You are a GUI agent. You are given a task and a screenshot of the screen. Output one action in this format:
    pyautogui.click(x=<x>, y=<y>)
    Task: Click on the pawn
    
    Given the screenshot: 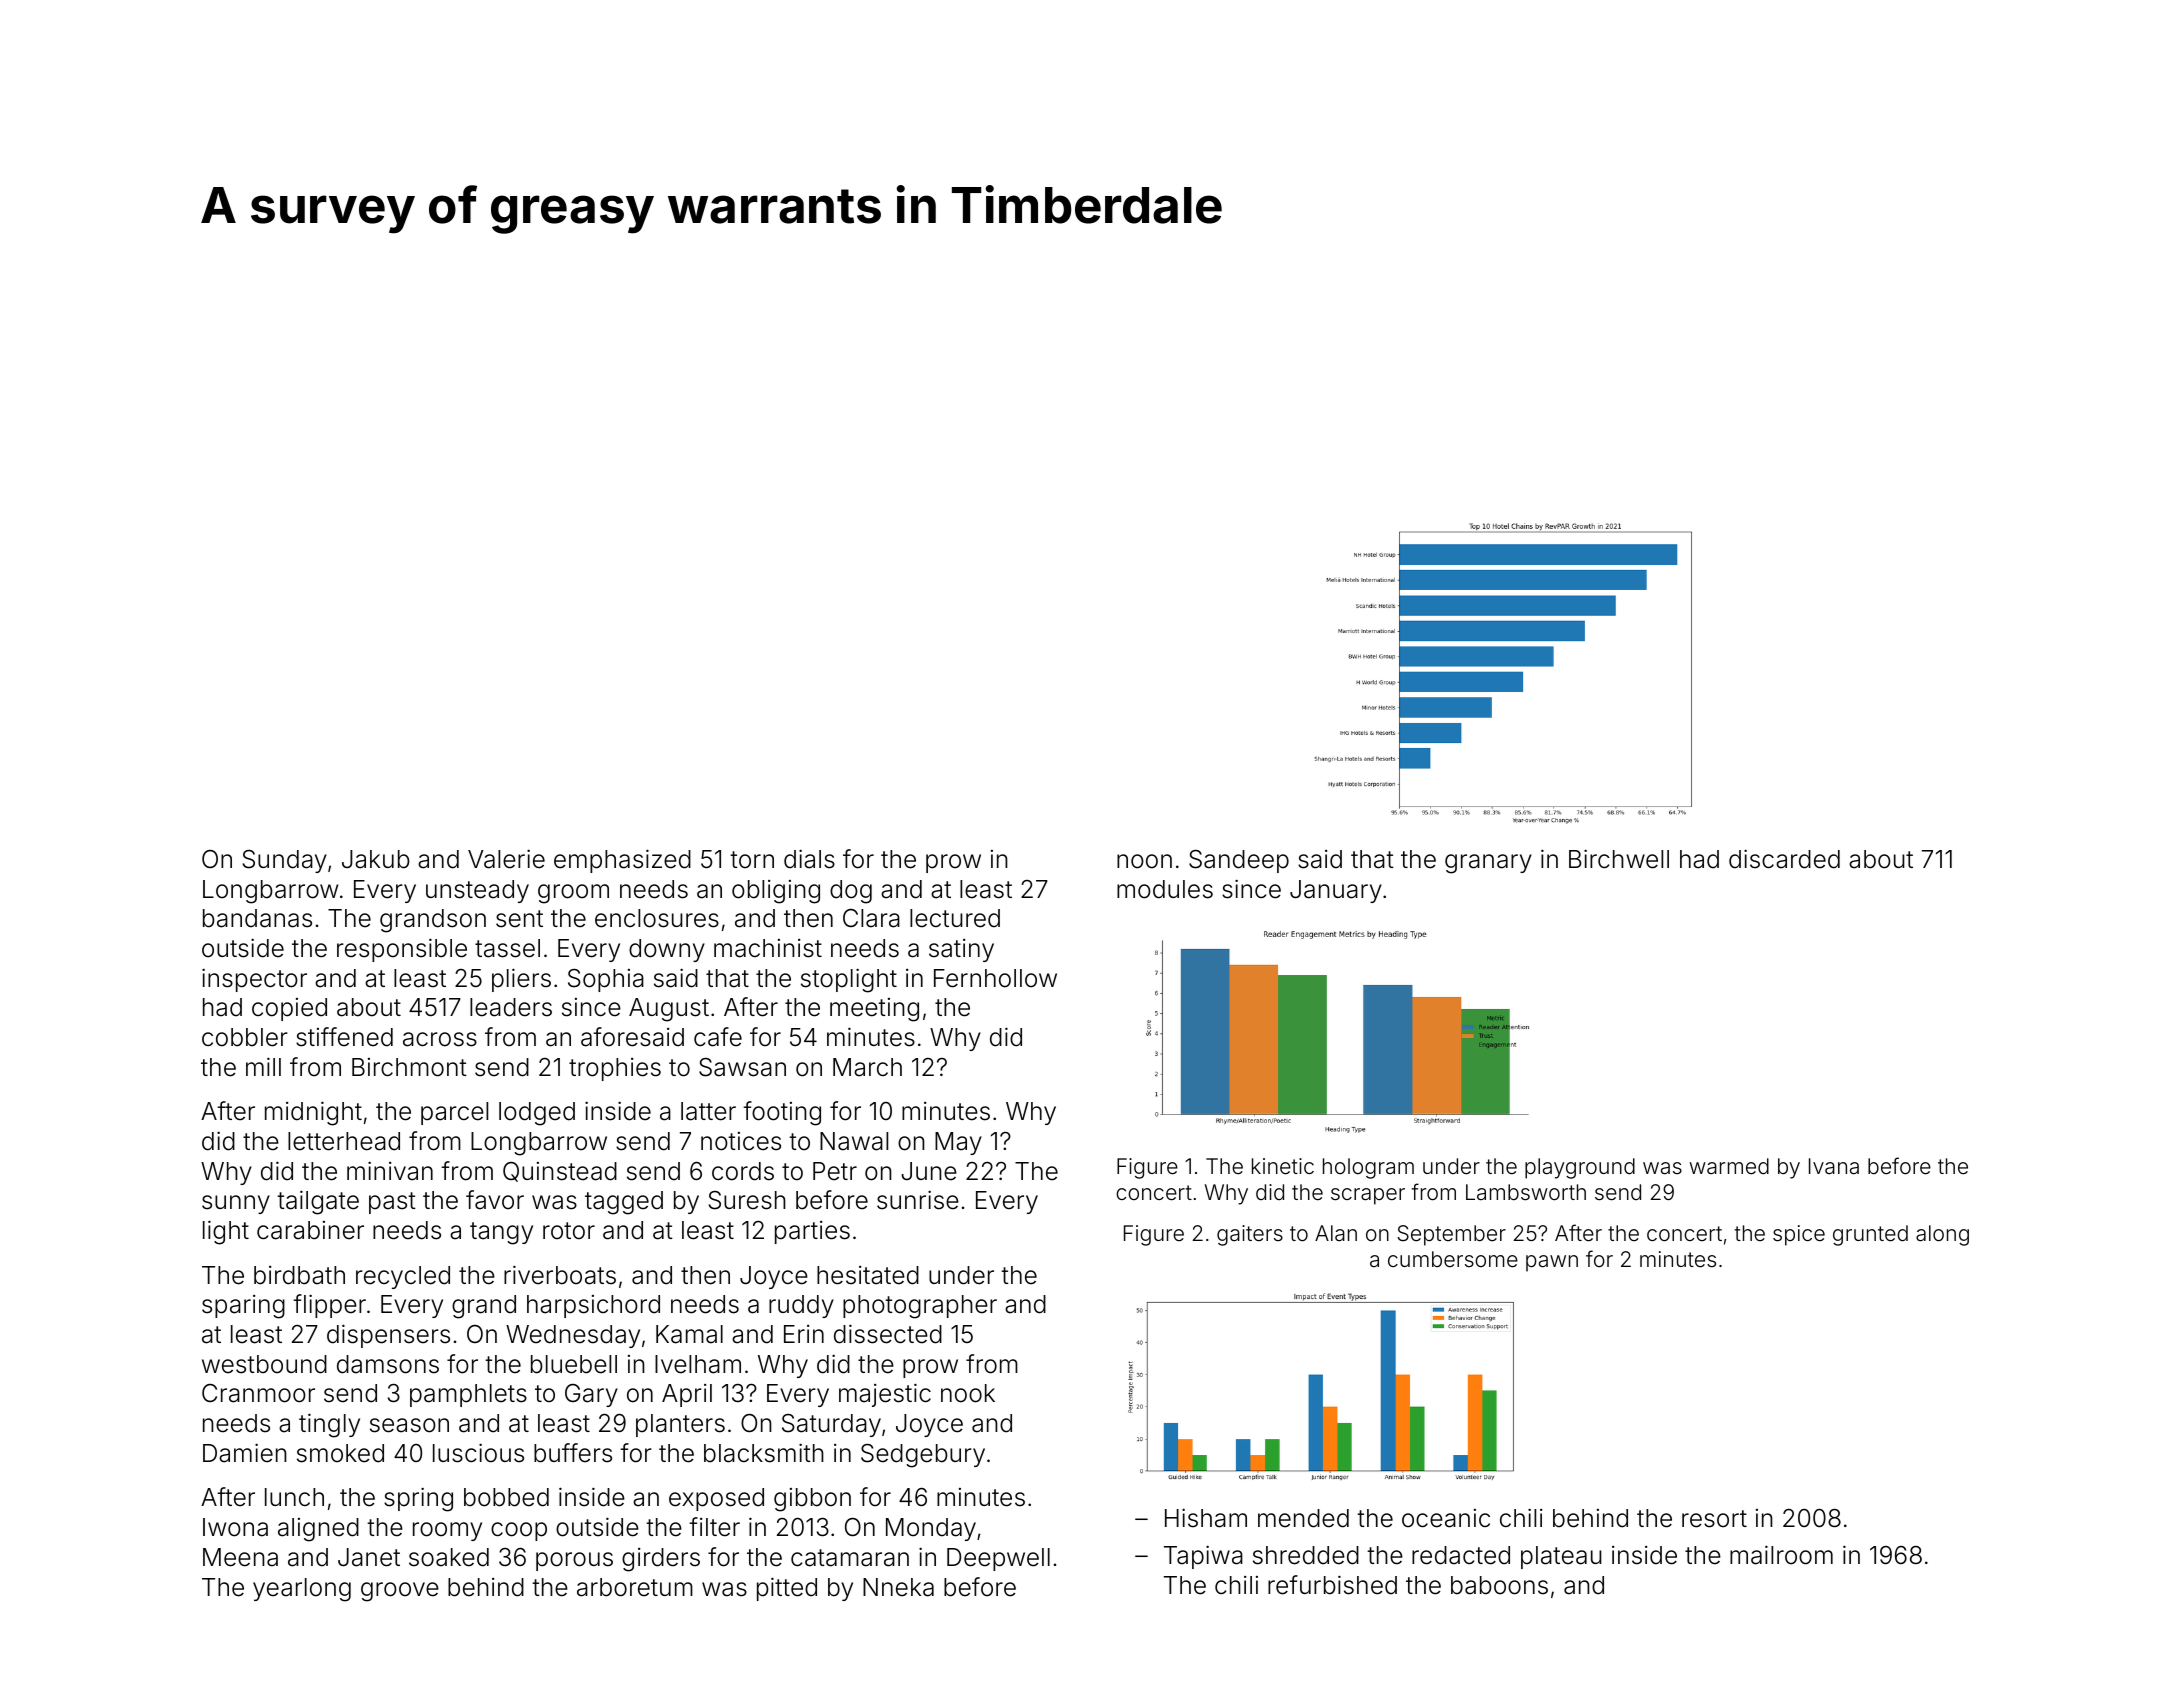 What is the action you would take?
    pyautogui.click(x=1552, y=1263)
